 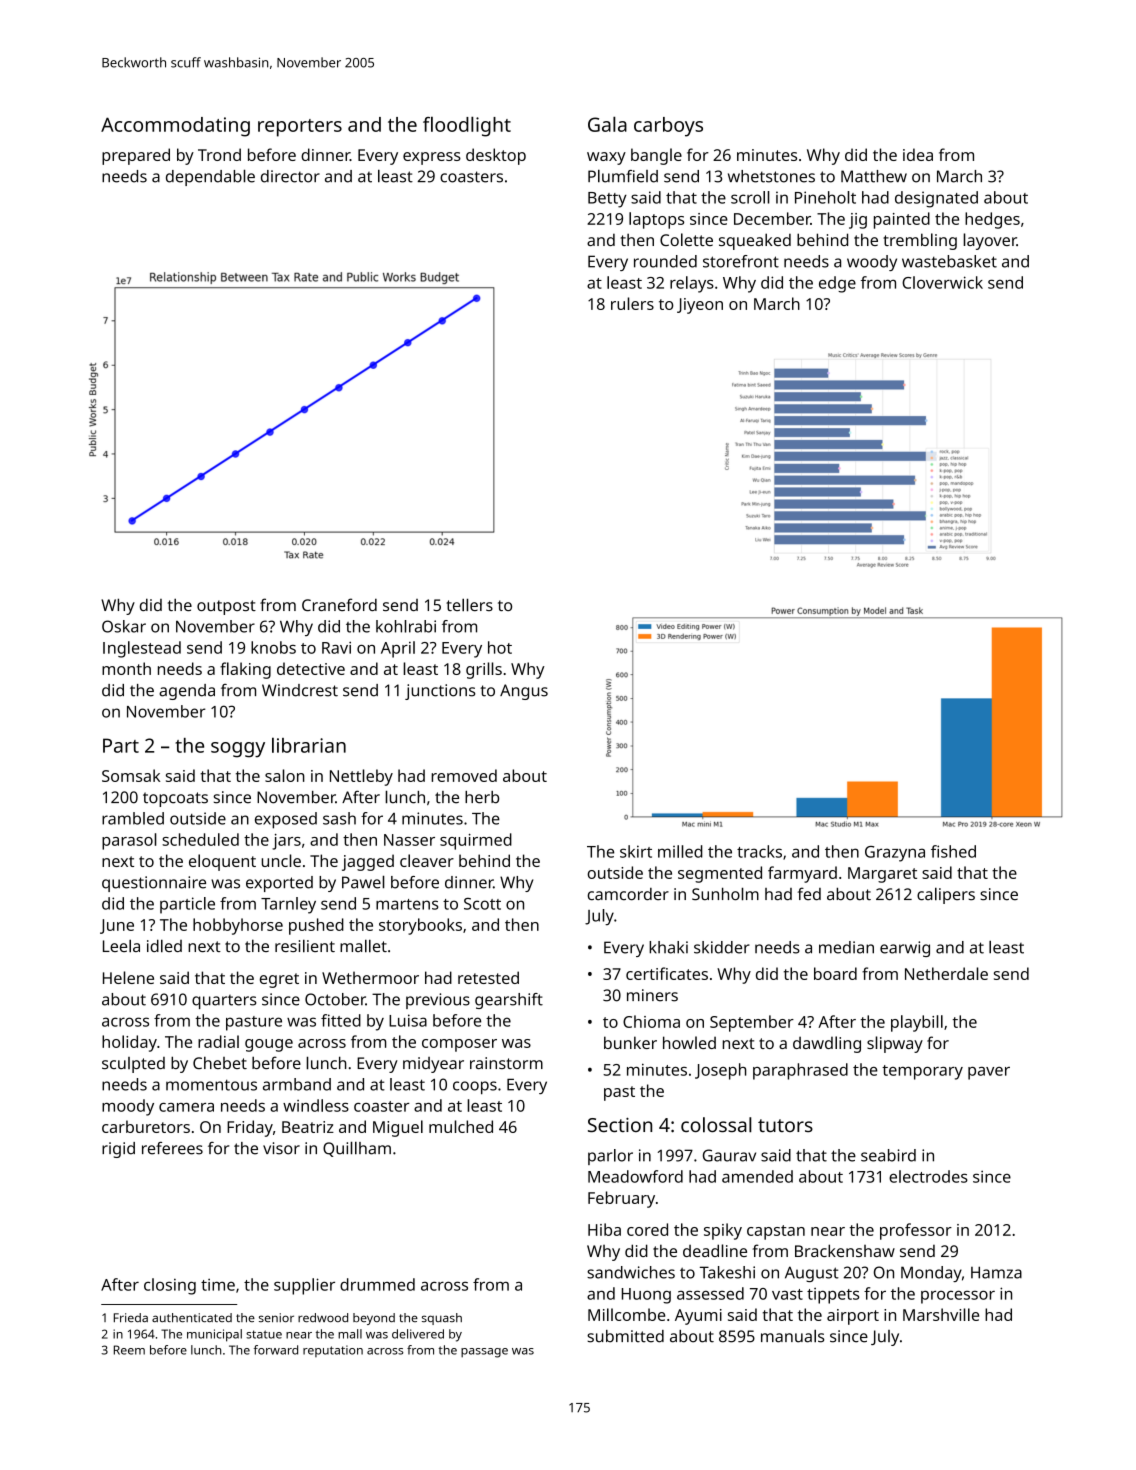 What do you see at coordinates (953, 851) in the screenshot?
I see `fished` at bounding box center [953, 851].
